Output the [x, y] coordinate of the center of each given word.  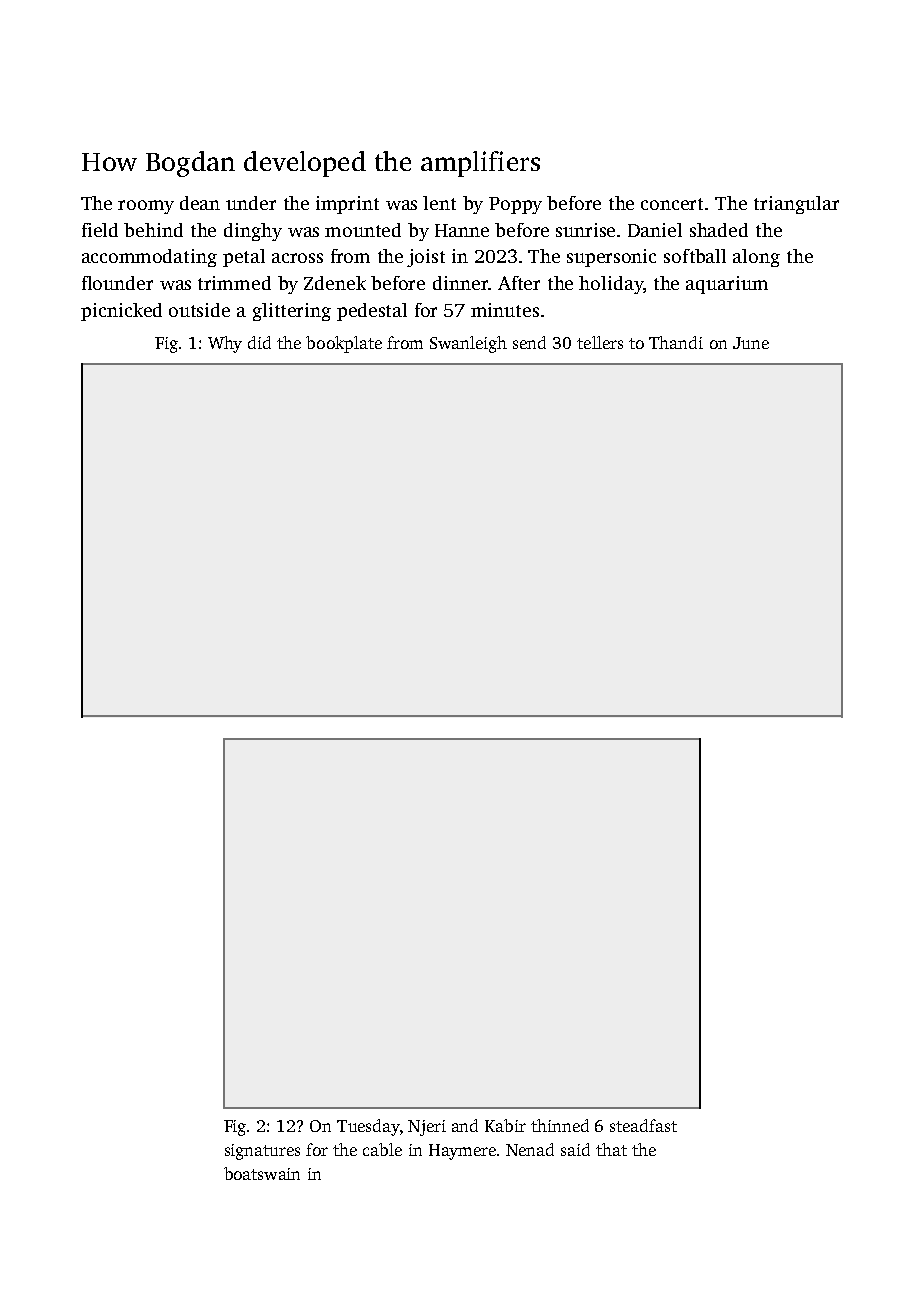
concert [672, 204]
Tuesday [368, 1127]
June [751, 343]
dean [200, 203]
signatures [262, 1152]
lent [439, 203]
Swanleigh [468, 344]
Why [225, 344]
